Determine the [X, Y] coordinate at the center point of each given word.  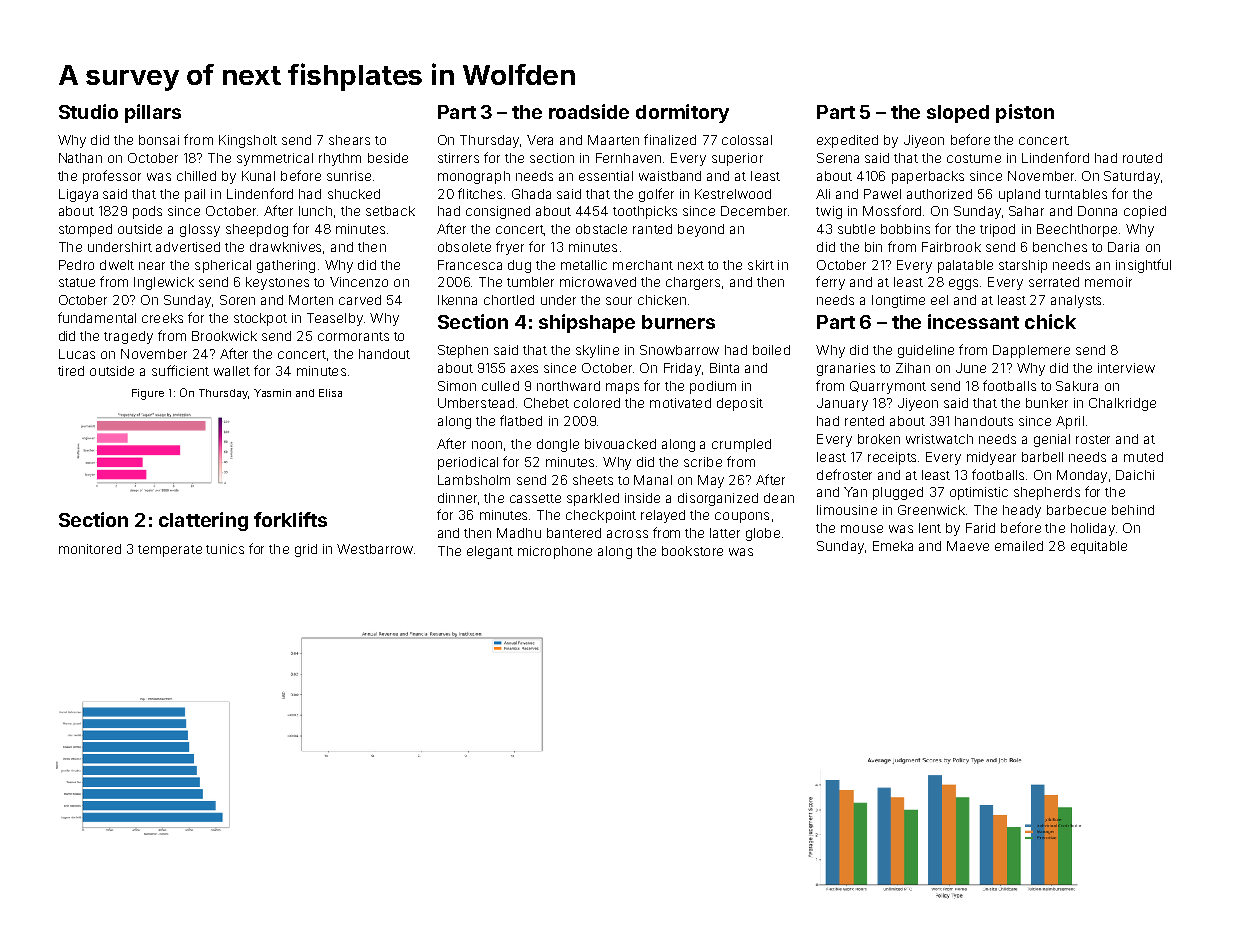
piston [1025, 113]
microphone [555, 552]
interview [1126, 368]
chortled [509, 300]
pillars [153, 113]
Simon [457, 386]
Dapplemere [1031, 351]
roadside [589, 111]
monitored [90, 549]
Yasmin [272, 393]
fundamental [97, 317]
